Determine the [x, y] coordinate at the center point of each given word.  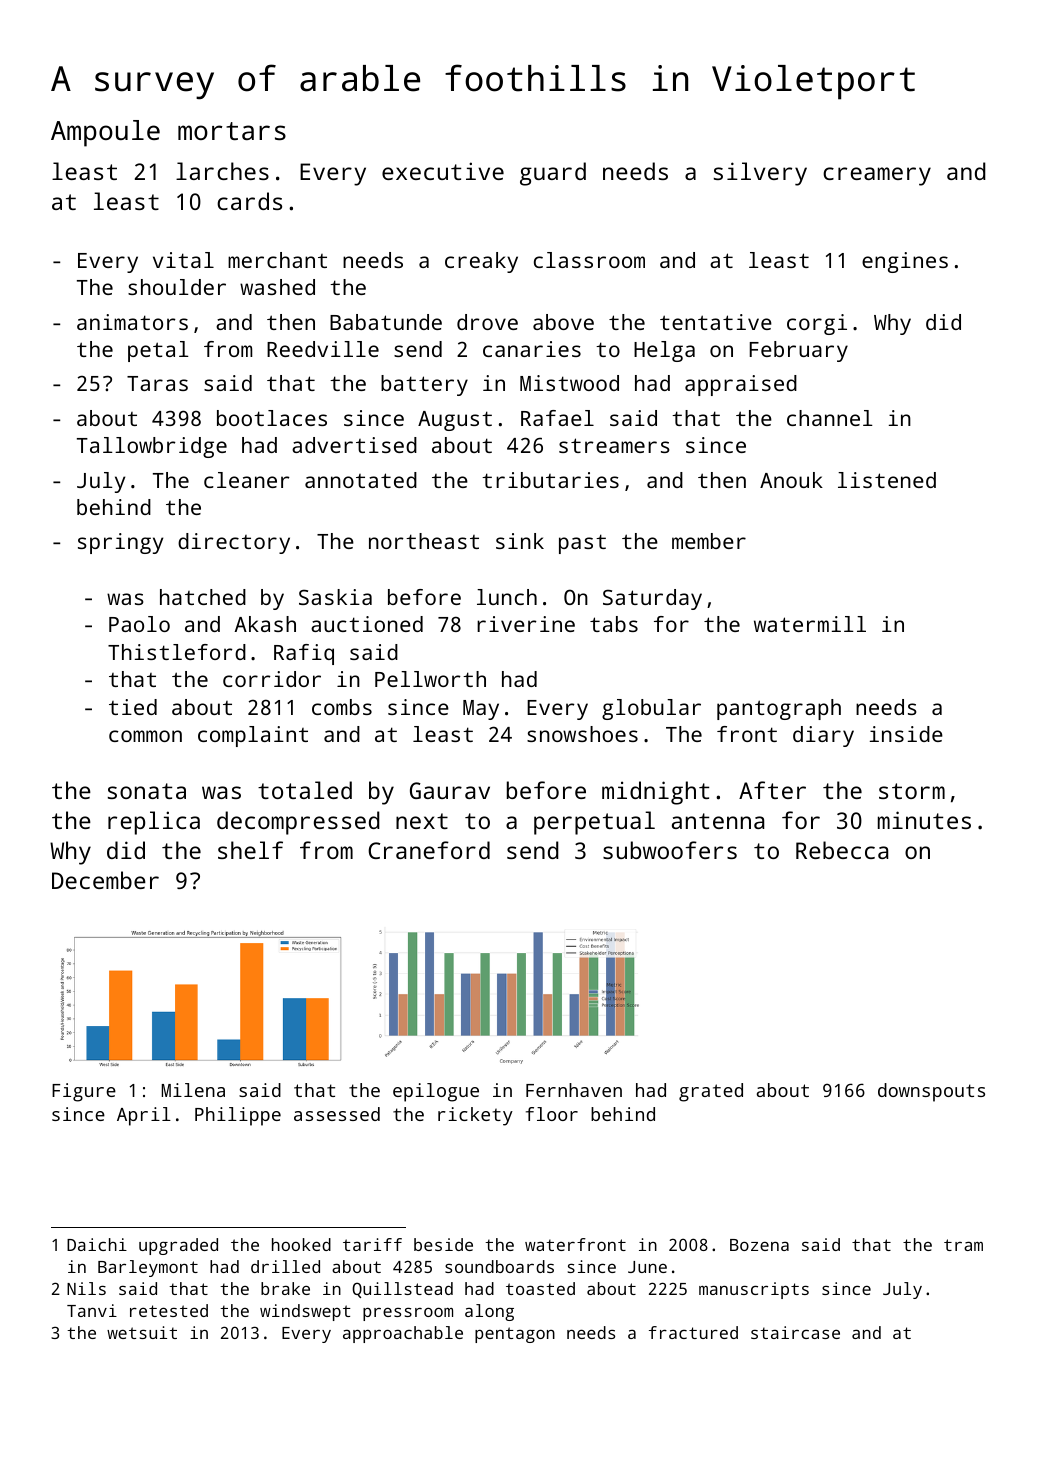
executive [443, 171]
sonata [147, 791]
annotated [361, 480]
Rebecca [842, 850]
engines [905, 262]
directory [234, 543]
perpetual [594, 823]
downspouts [931, 1092]
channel [830, 418]
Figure [84, 1092]
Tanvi [92, 1310]
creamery [877, 176]
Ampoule [105, 133]
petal [158, 351]
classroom [589, 260]
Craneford [429, 850]
